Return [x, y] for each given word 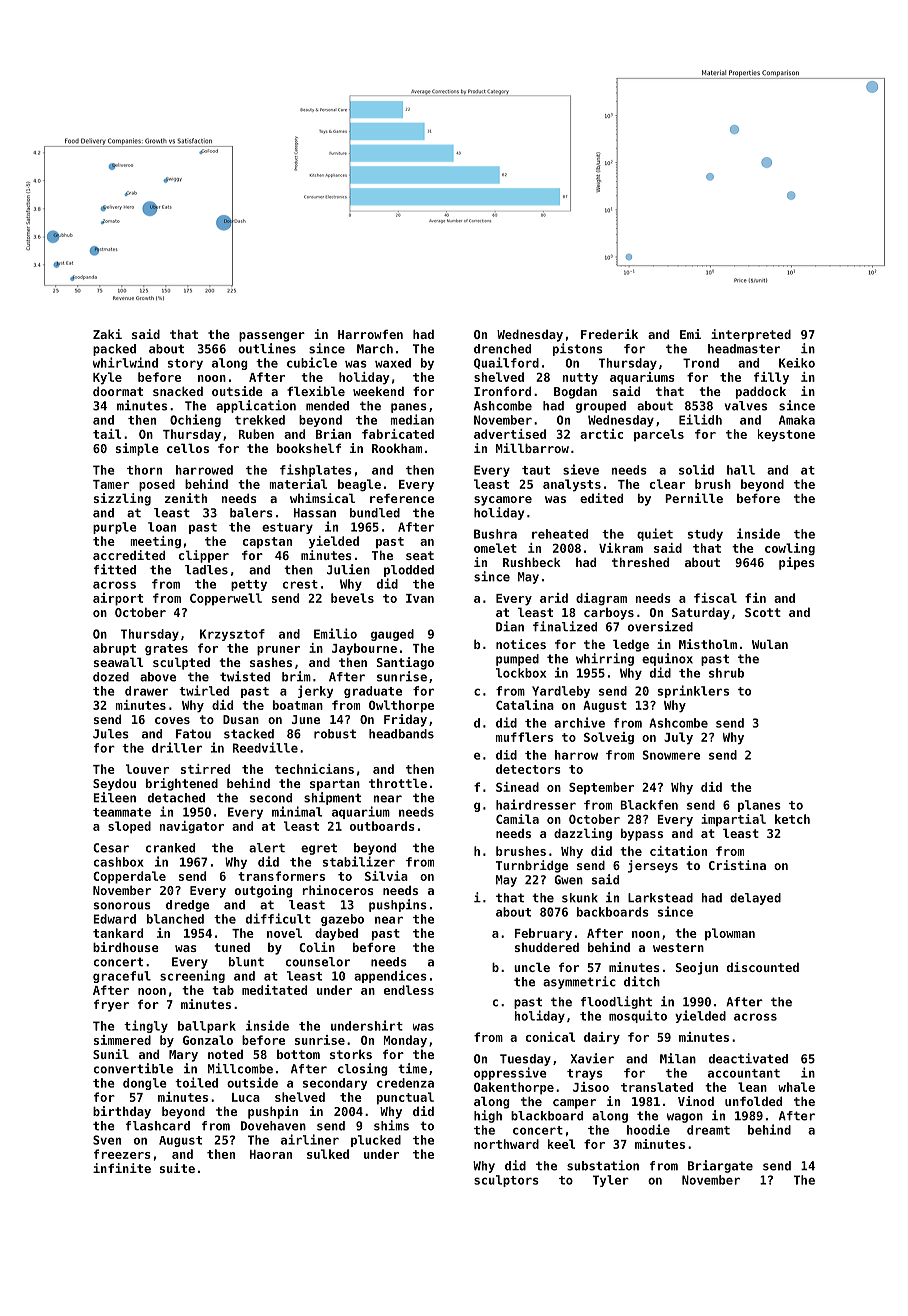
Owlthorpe [401, 706]
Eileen [114, 797]
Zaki [107, 334]
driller [177, 747]
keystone [786, 435]
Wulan [770, 644]
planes [759, 806]
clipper [204, 556]
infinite [122, 1168]
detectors [528, 769]
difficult [278, 918]
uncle [532, 967]
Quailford [506, 363]
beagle [359, 485]
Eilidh [700, 419]
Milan [678, 1058]
